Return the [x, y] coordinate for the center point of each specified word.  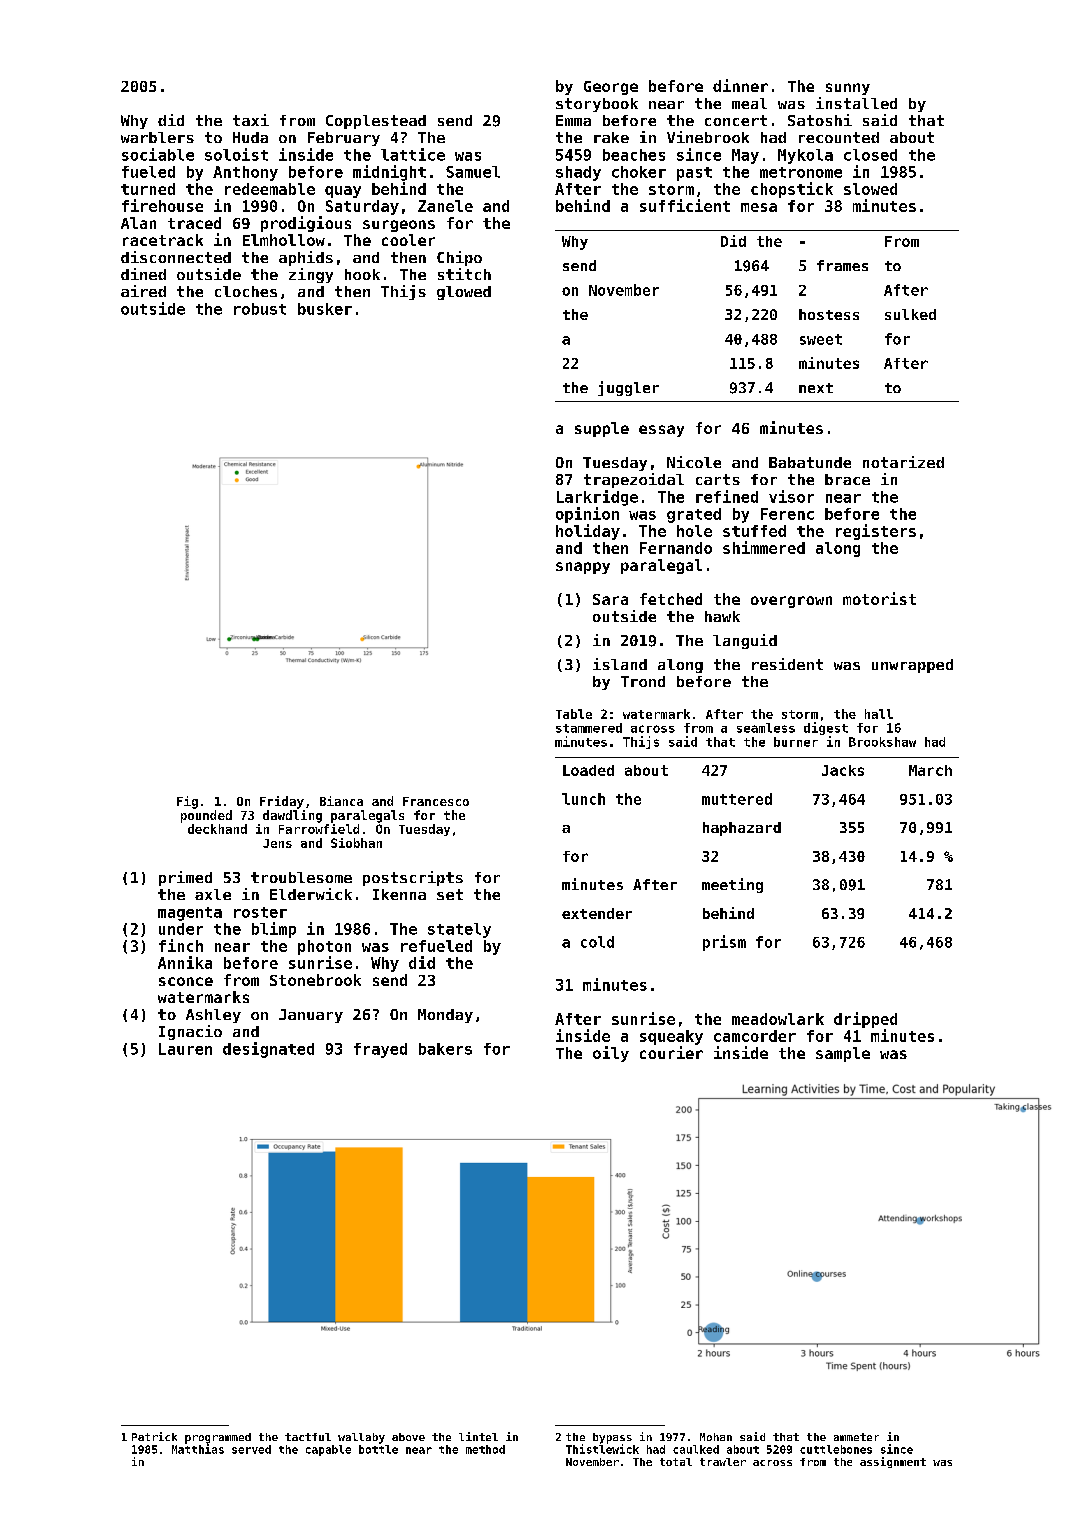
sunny [848, 89]
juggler [628, 388]
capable [328, 1450]
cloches [246, 291]
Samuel [473, 172]
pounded [206, 816]
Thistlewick [602, 1449]
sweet [821, 339]
